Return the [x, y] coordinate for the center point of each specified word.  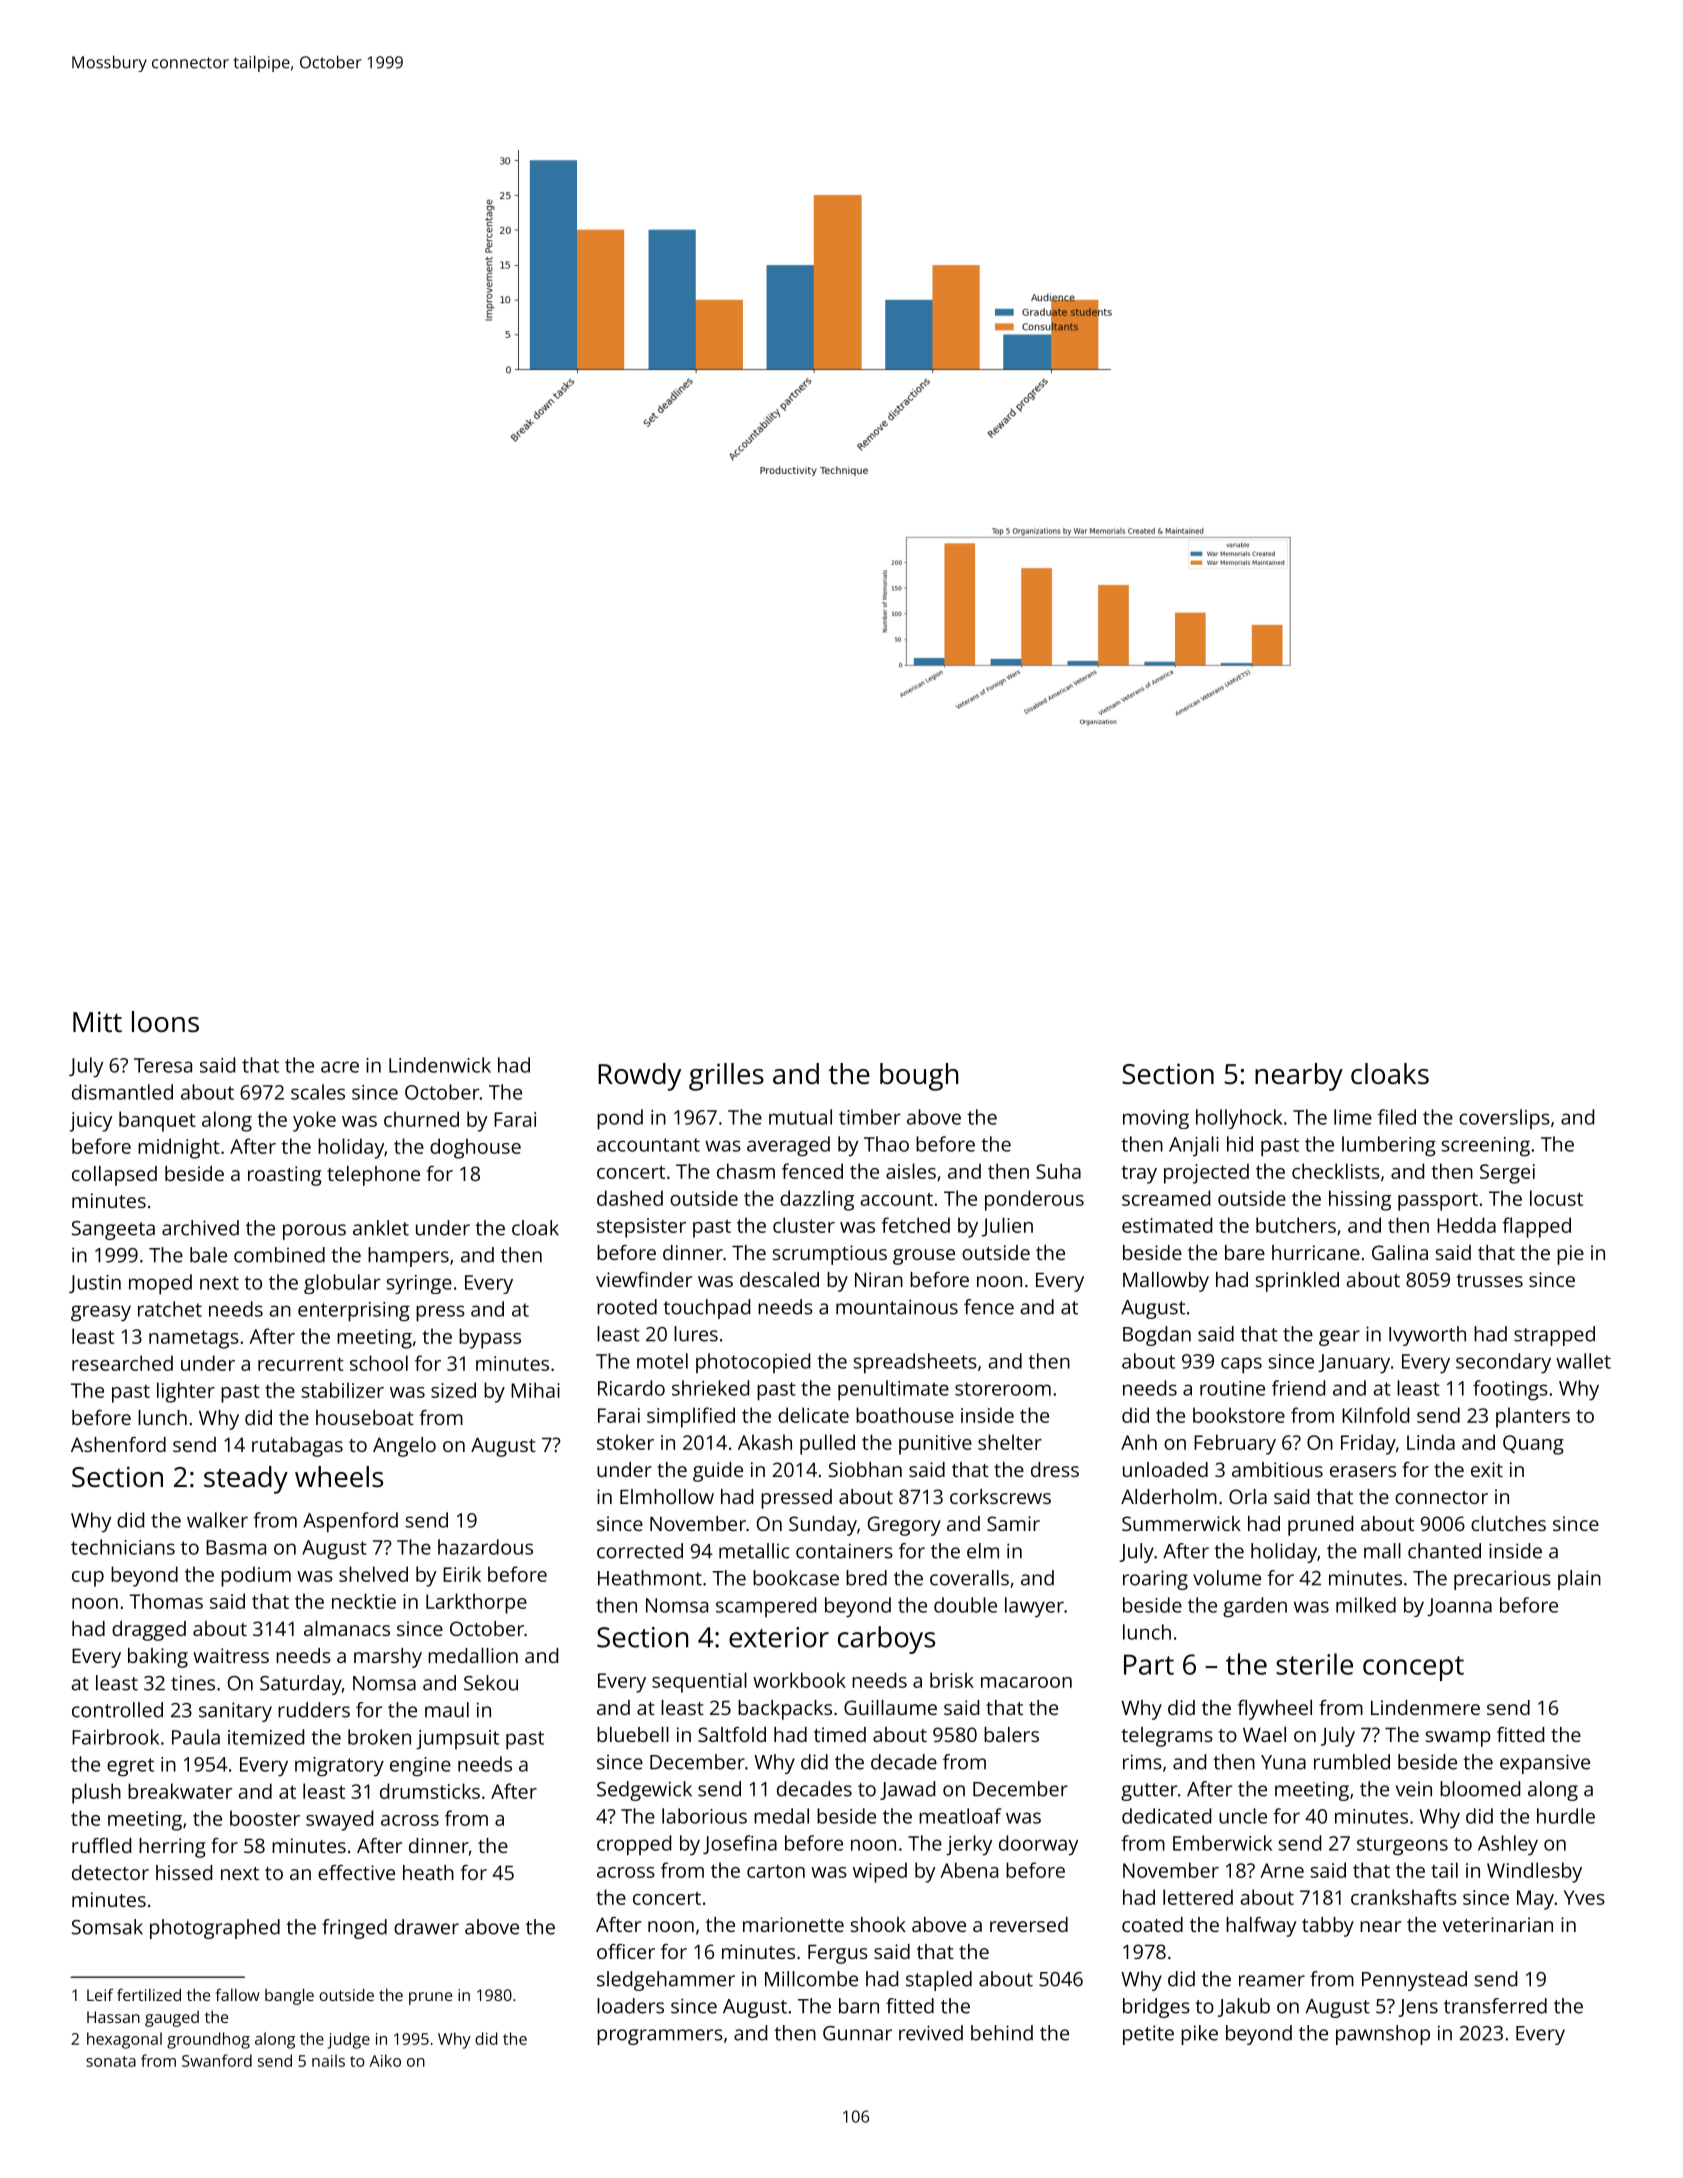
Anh [1139, 1442]
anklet [381, 1228]
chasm [746, 1171]
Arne [1282, 1870]
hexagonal [124, 2040]
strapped [1554, 1336]
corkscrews [1000, 1496]
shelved [373, 1574]
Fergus [838, 1954]
